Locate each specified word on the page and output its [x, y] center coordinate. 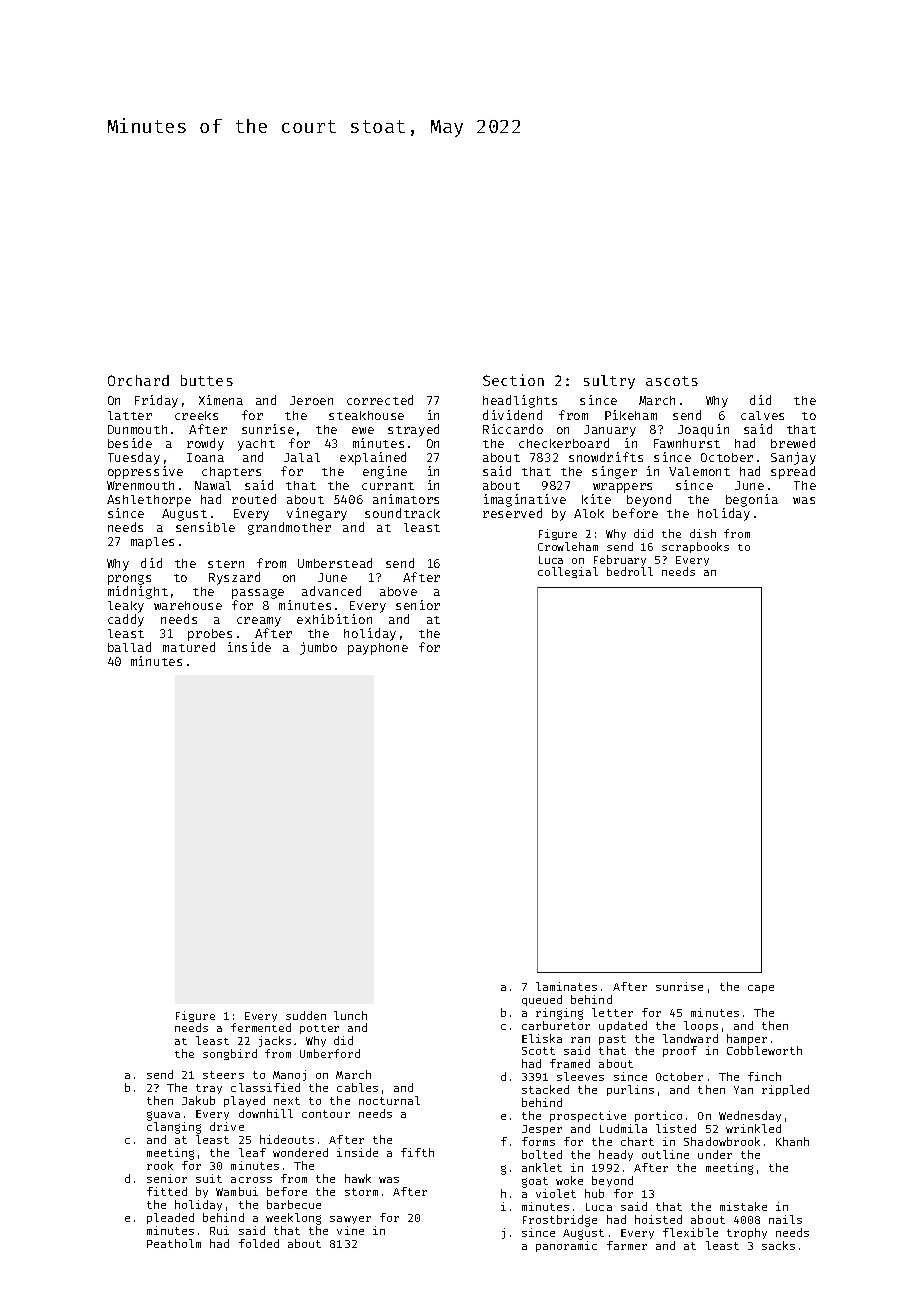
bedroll [630, 571]
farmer [627, 1245]
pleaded [170, 1218]
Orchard [138, 380]
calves [762, 415]
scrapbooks [695, 547]
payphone [378, 649]
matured [189, 647]
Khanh [792, 1141]
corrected [380, 400]
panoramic [566, 1246]
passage [258, 594]
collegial [568, 572]
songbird [230, 1054]
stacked [545, 1089]
